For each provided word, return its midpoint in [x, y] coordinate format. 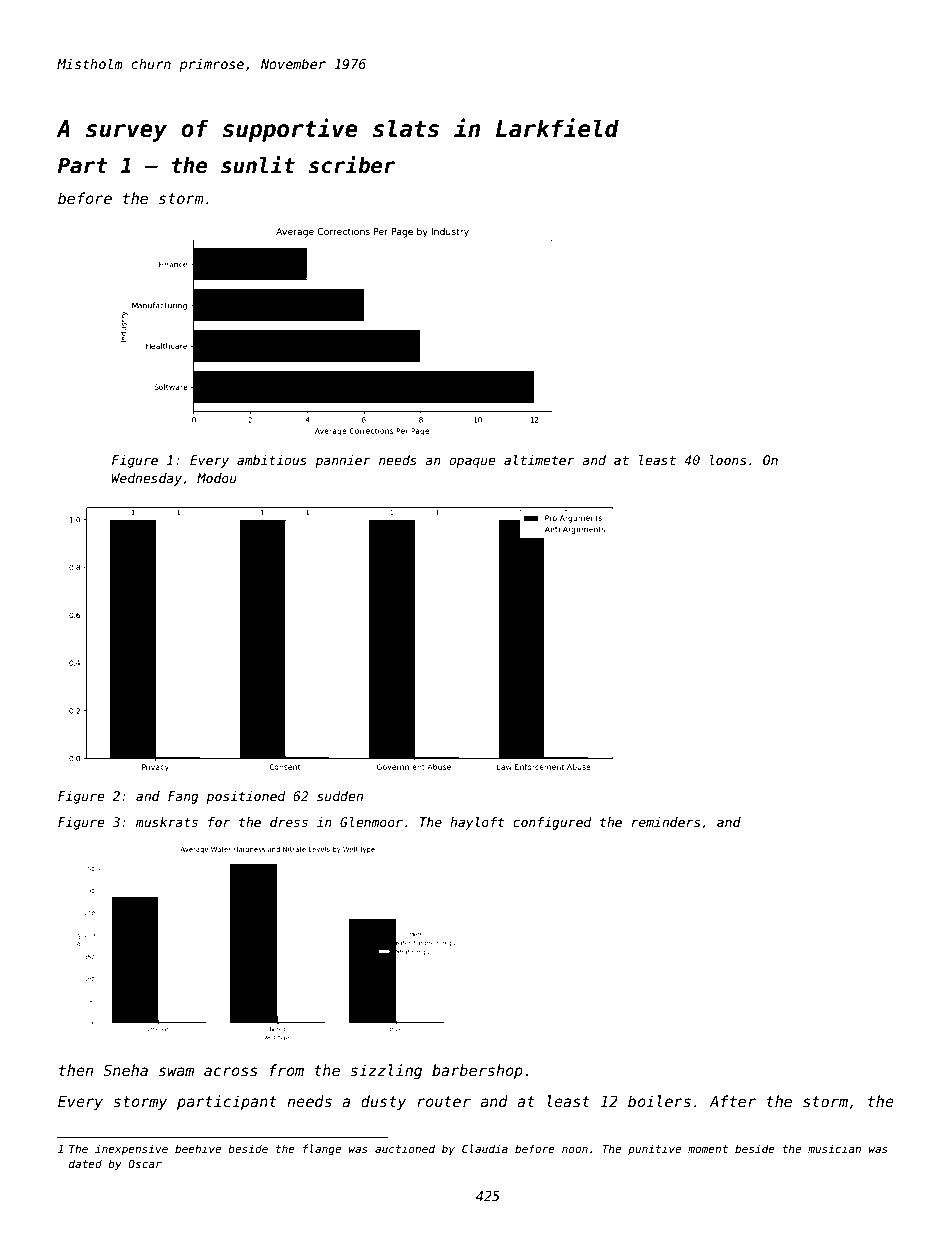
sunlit [258, 165]
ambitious [272, 460]
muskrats [167, 822]
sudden [340, 796]
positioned [246, 797]
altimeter [539, 460]
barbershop [477, 1071]
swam [176, 1071]
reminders [665, 822]
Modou [217, 478]
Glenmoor [371, 822]
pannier [343, 461]
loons [728, 460]
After [732, 1101]
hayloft [477, 823]
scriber [352, 165]
